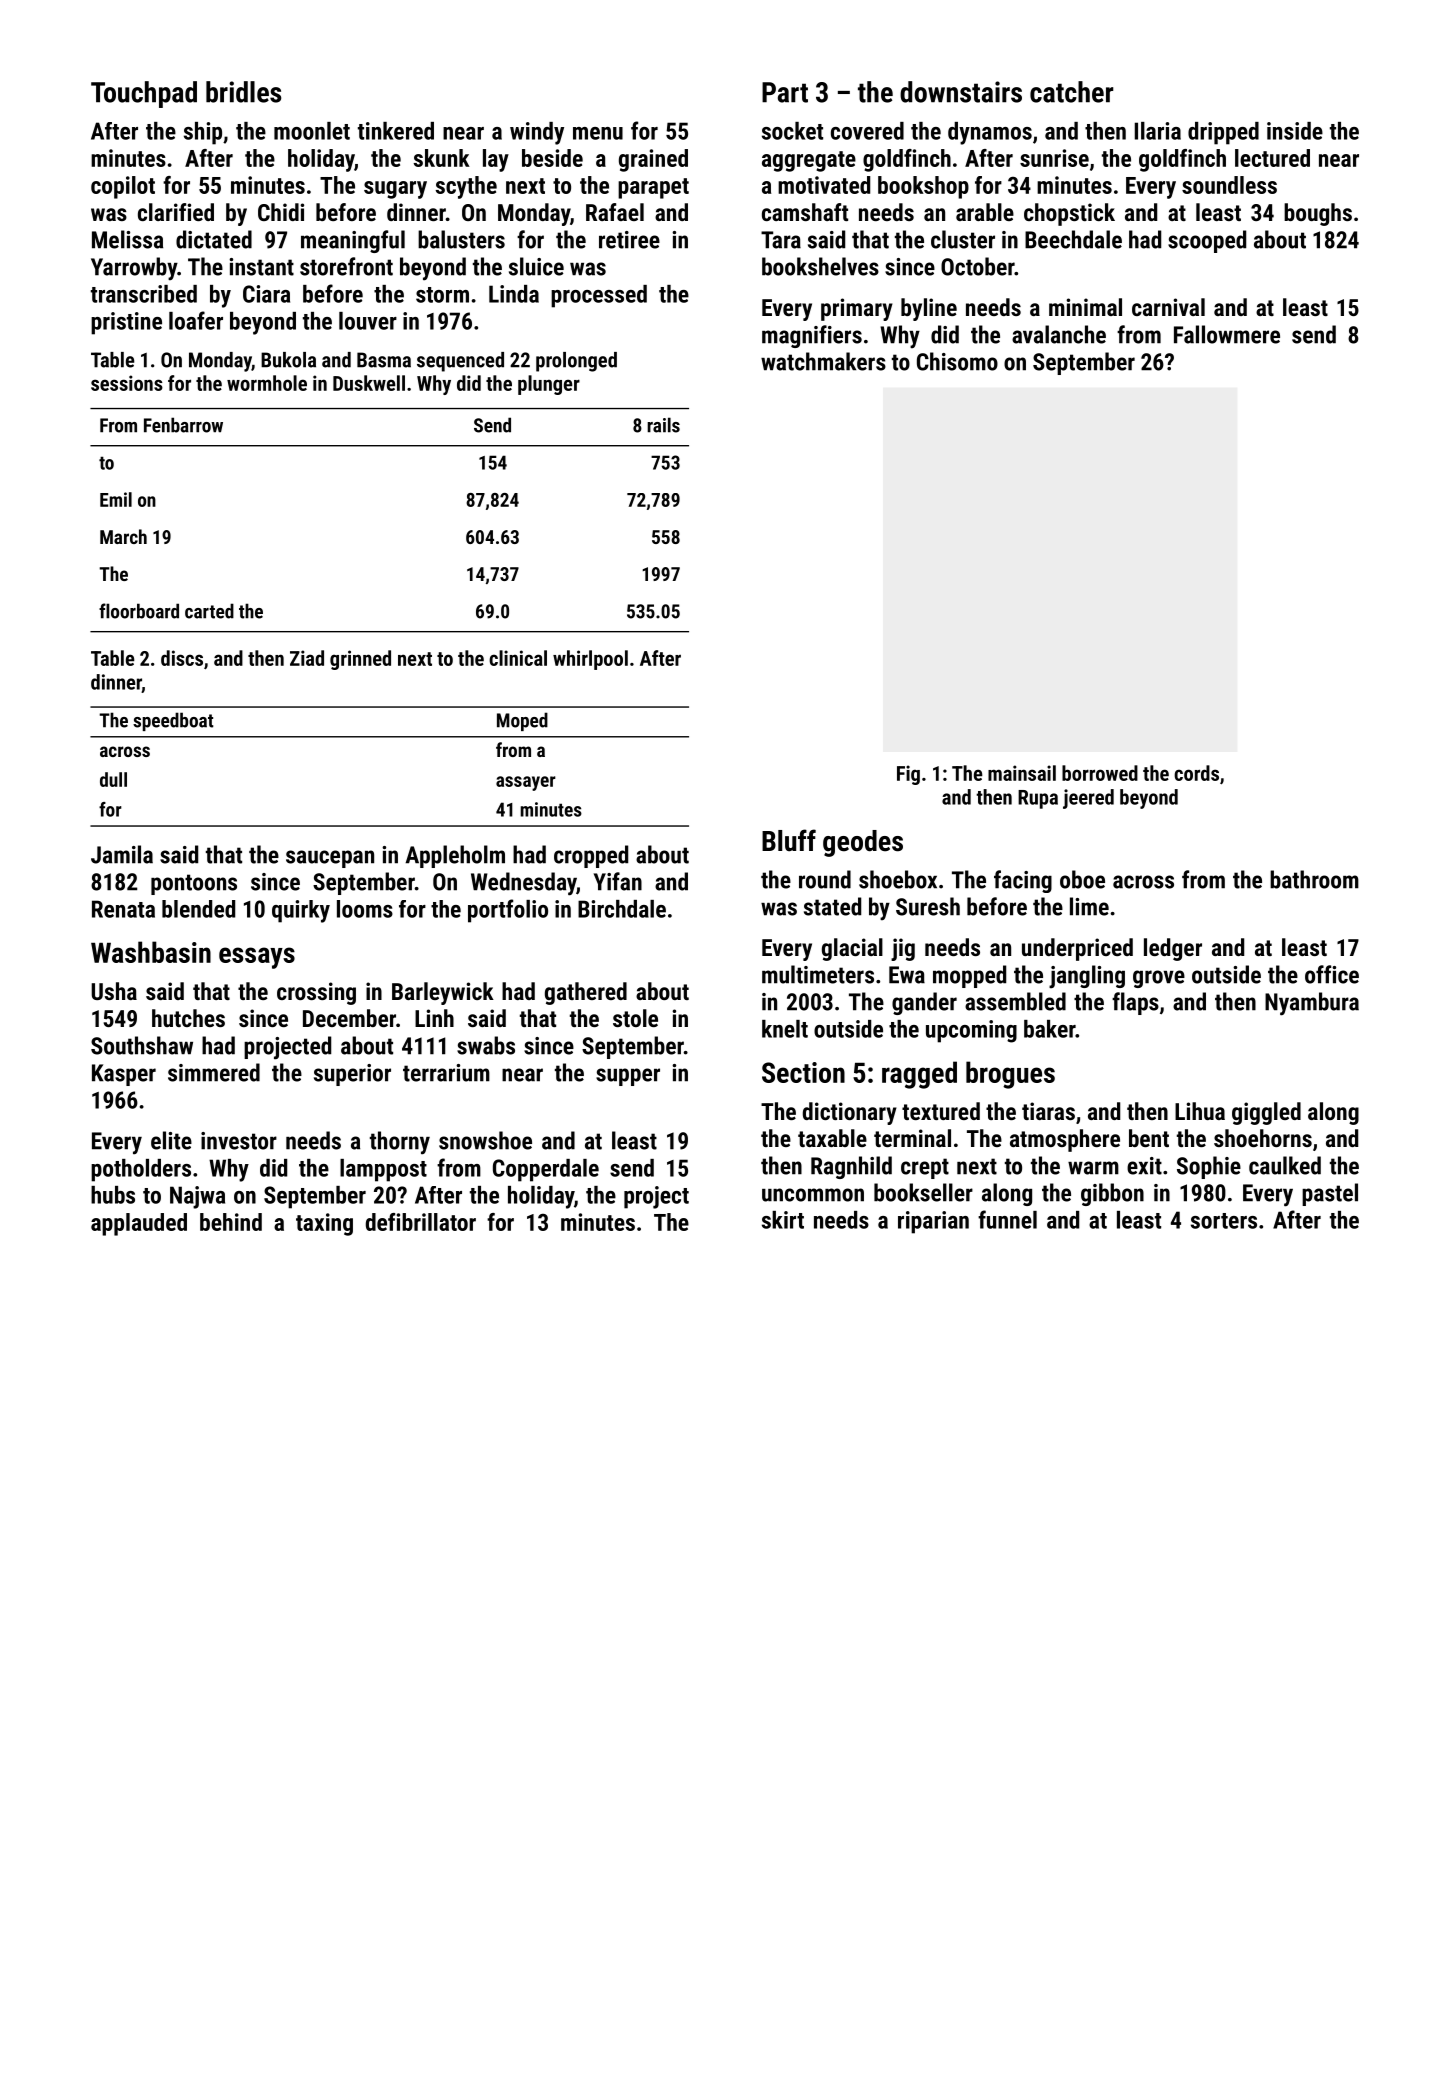 This image has height=2100, width=1450. Describe the element at coordinates (1072, 92) in the image. I see `catcher` at that location.
